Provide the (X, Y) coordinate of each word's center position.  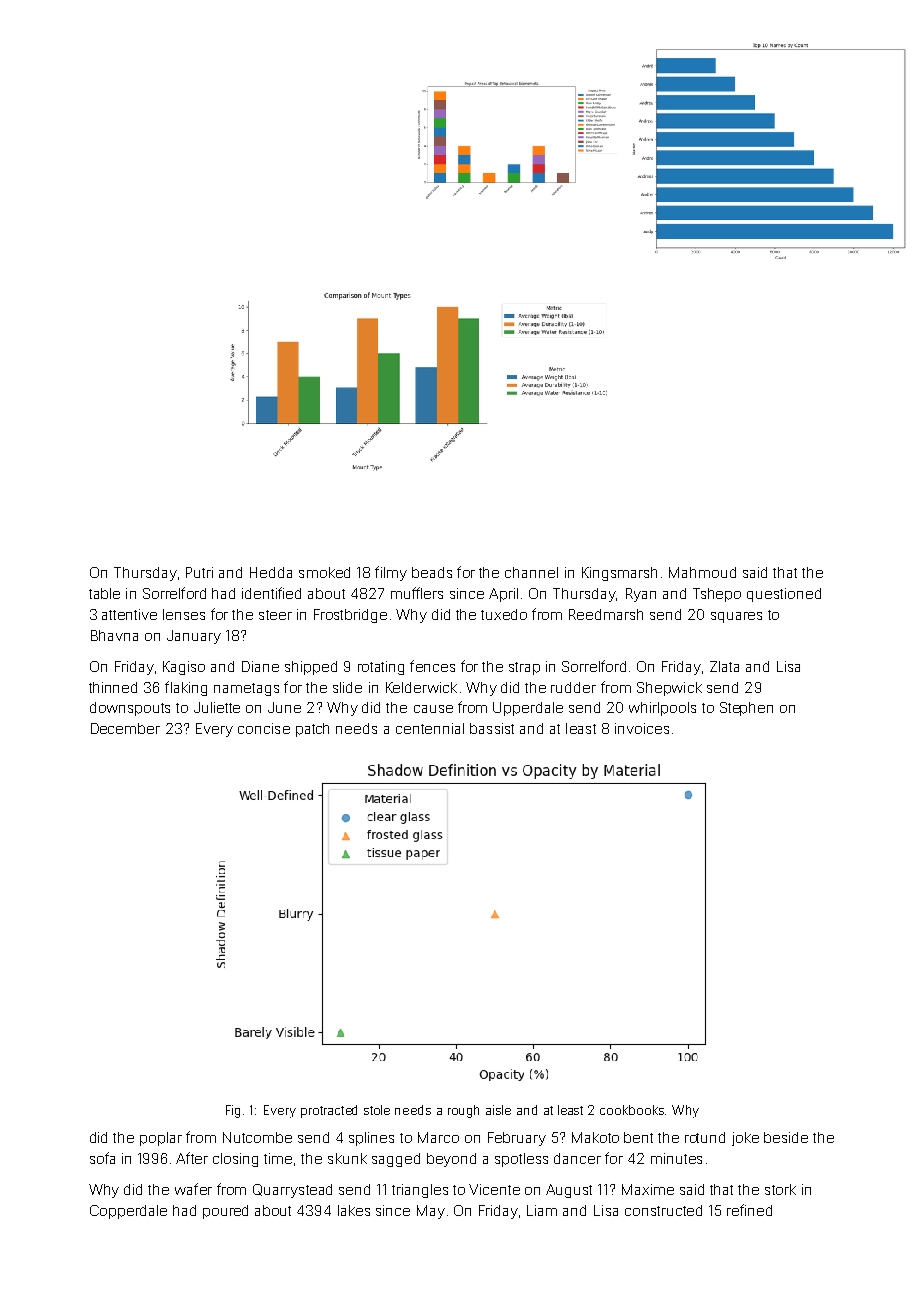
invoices (642, 728)
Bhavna (114, 635)
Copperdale (128, 1212)
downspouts (130, 709)
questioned (784, 595)
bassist (492, 728)
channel (531, 572)
